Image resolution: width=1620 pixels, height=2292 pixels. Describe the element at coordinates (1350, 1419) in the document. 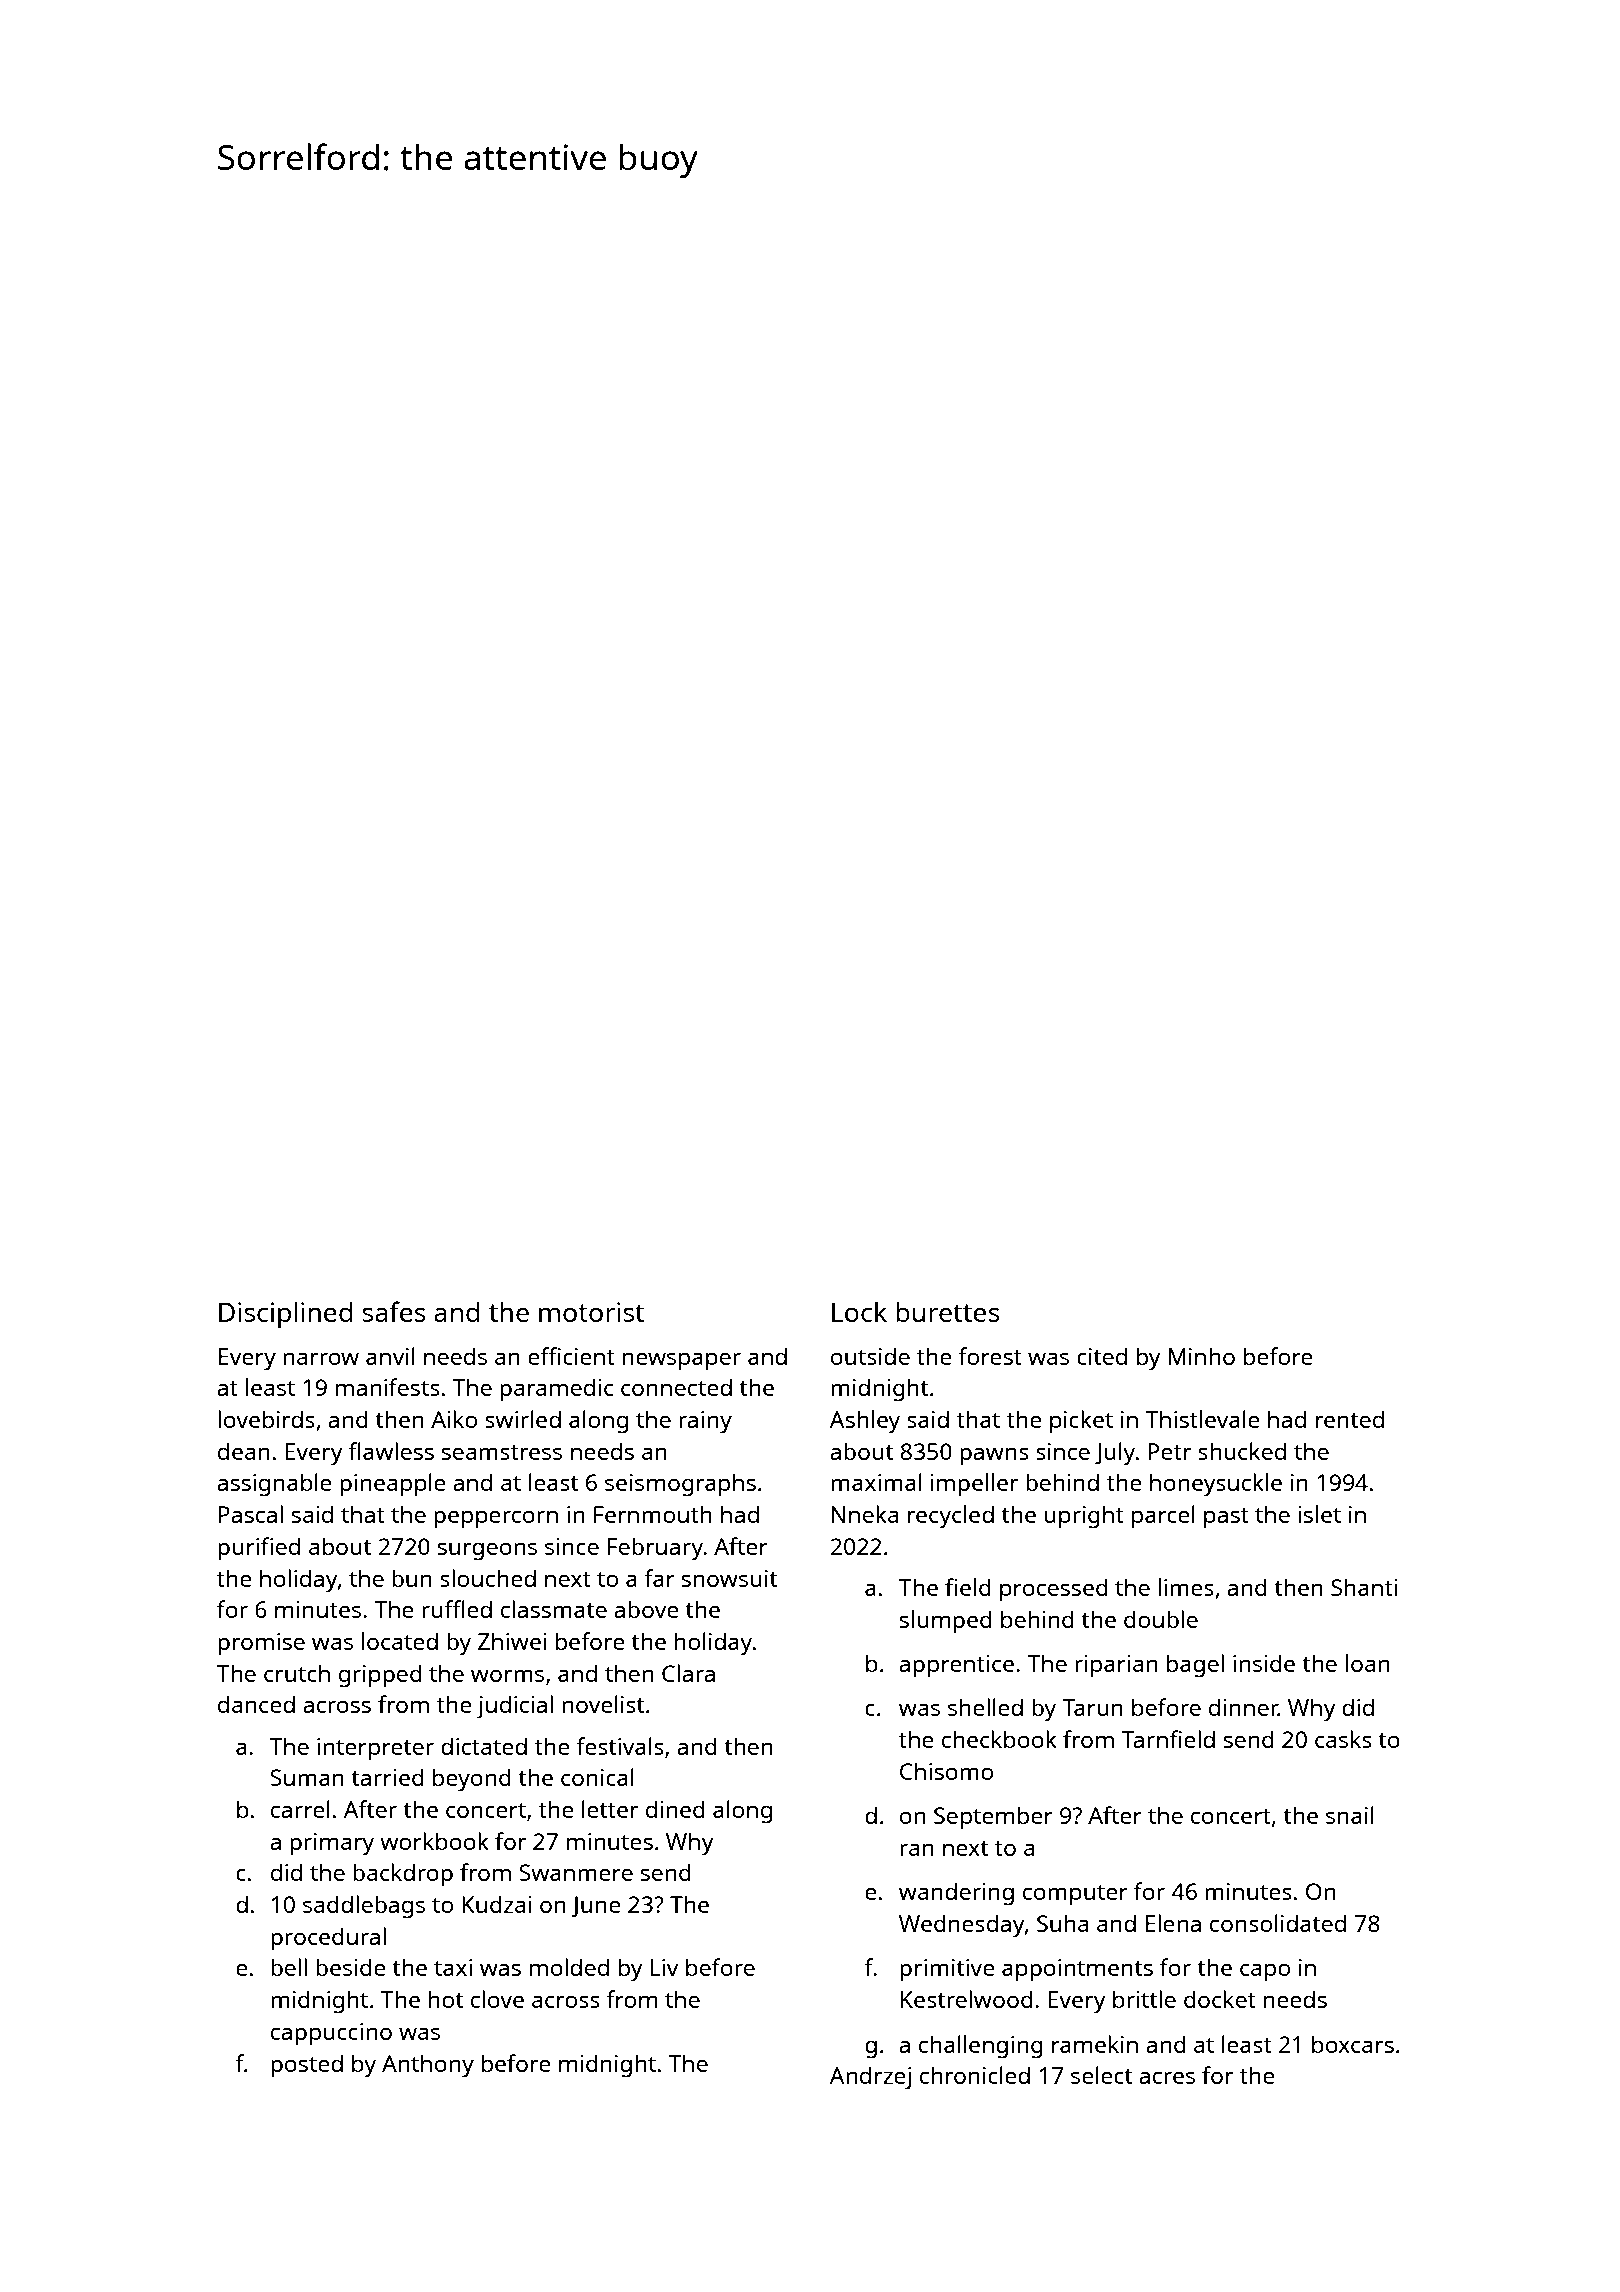

I see `rented` at that location.
